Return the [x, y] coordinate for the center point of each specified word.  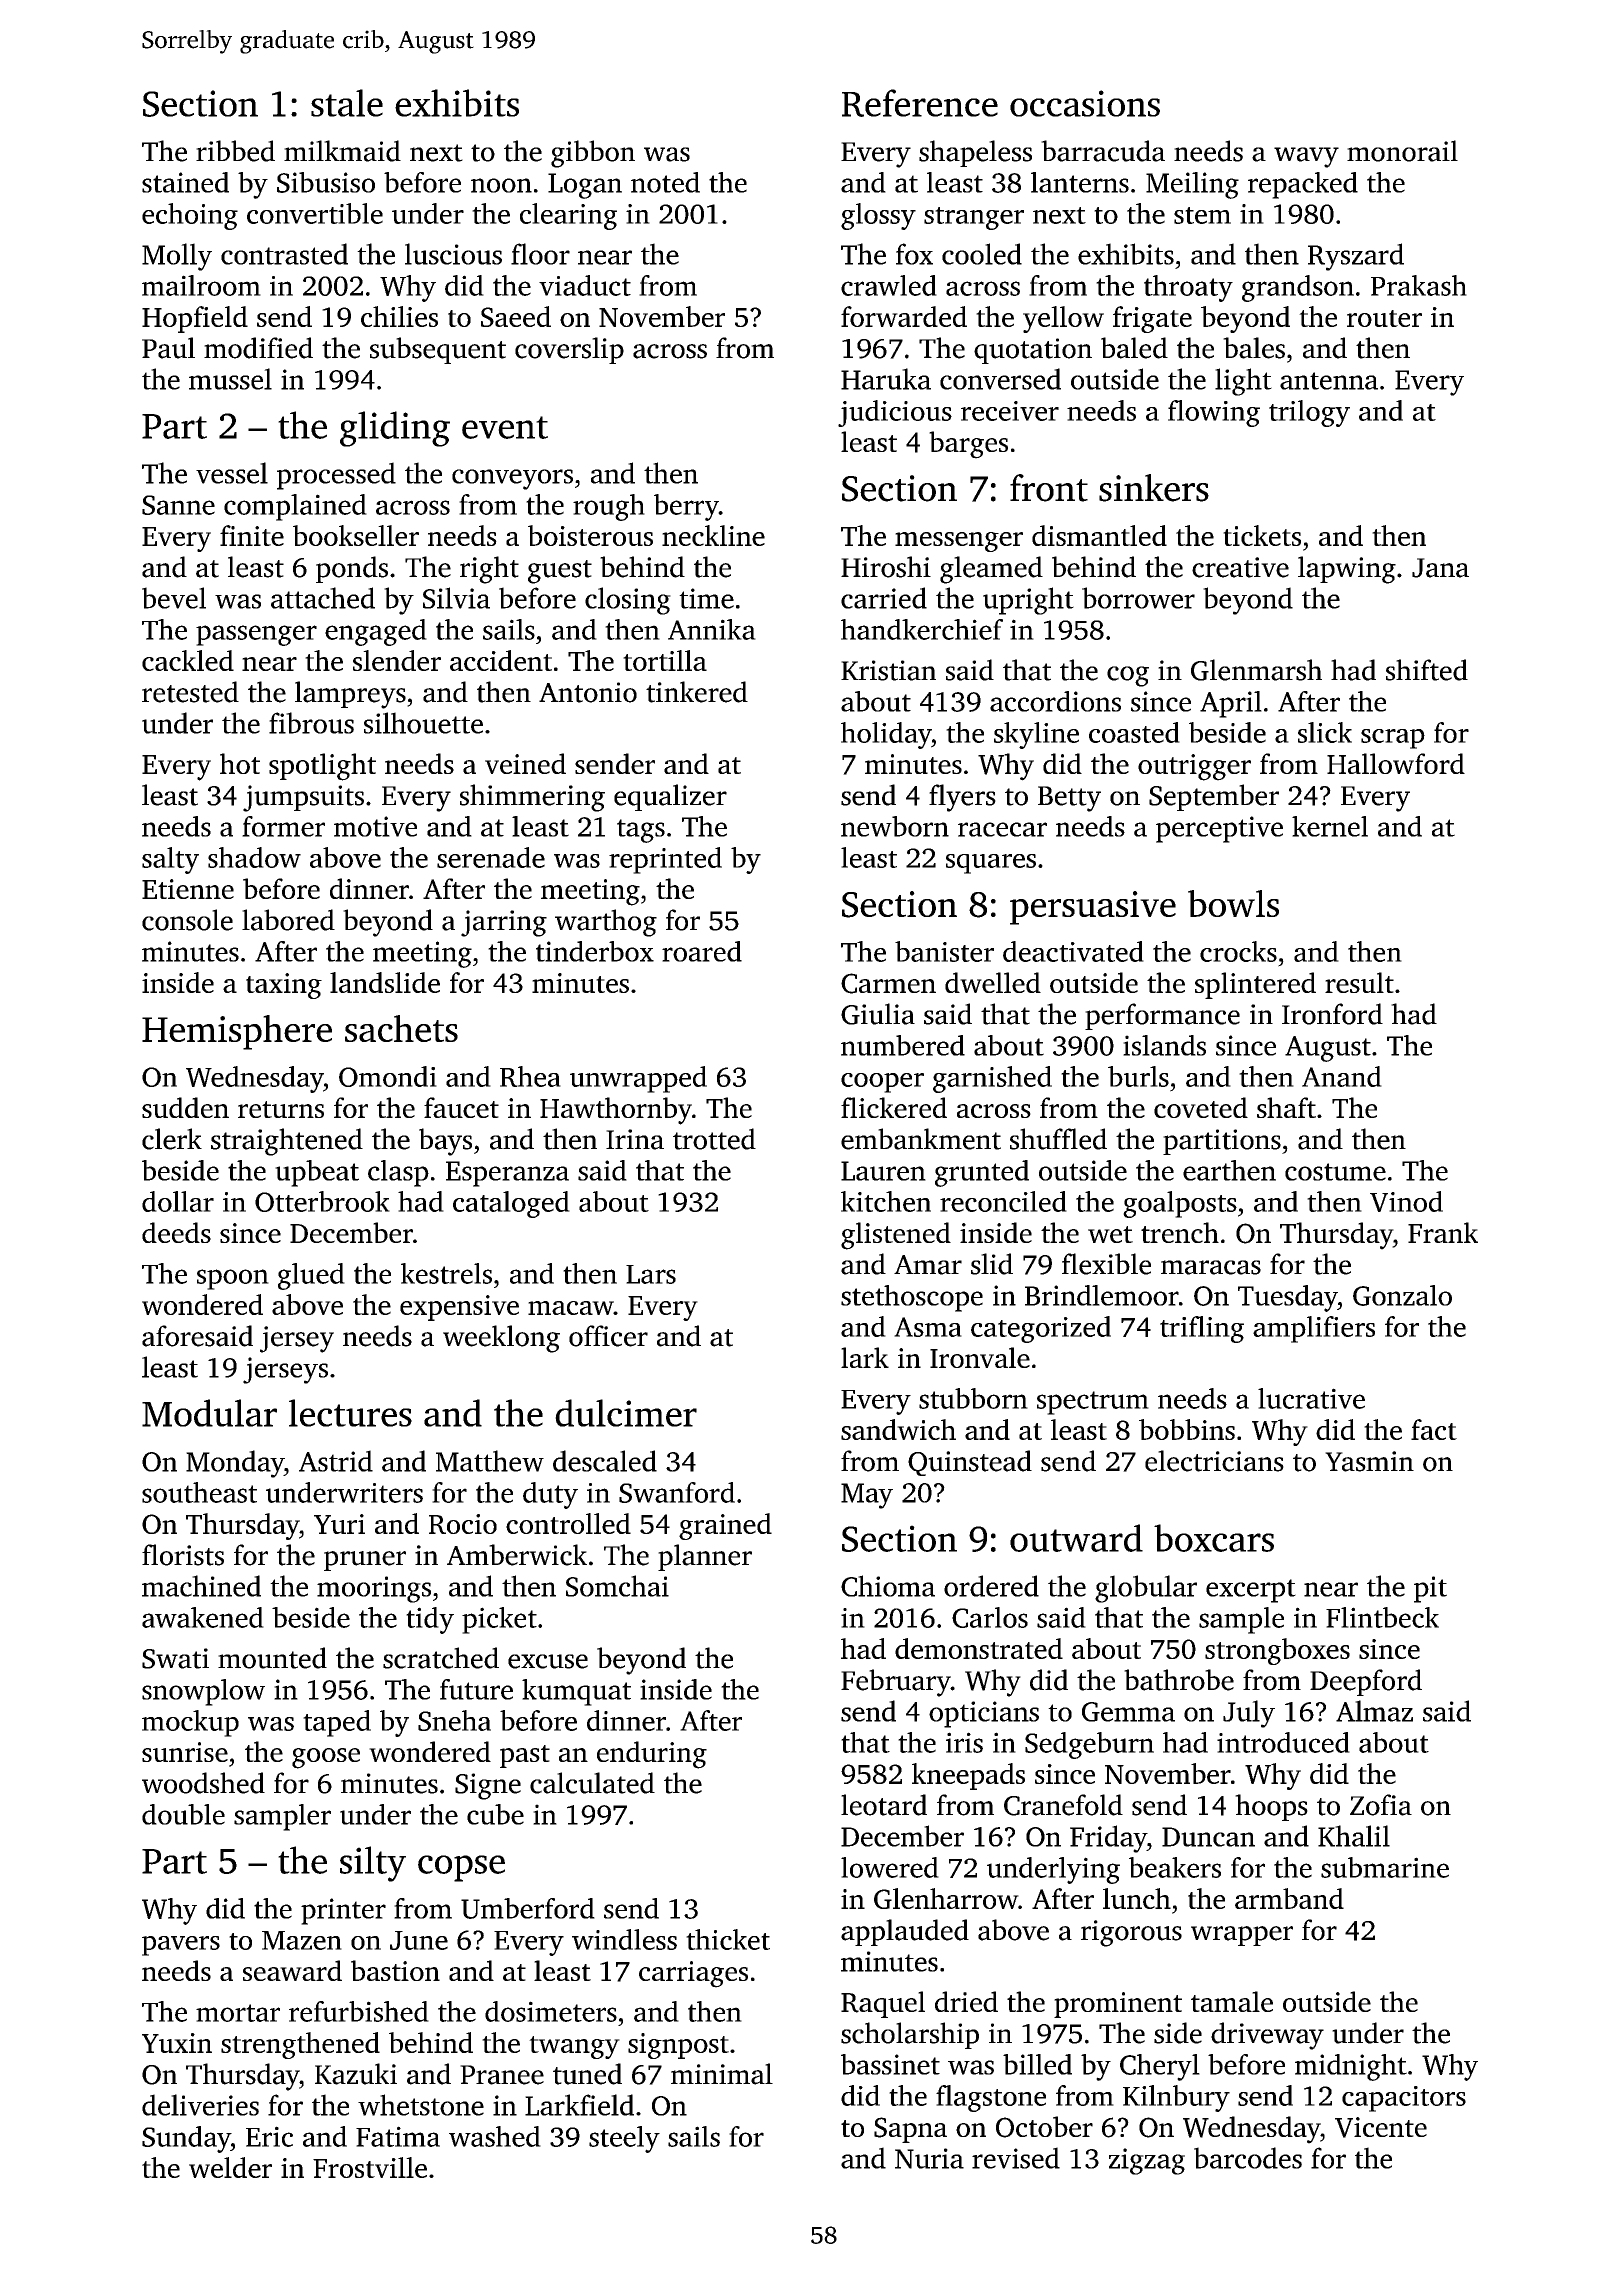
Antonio [588, 692]
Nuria [929, 2158]
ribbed [235, 151]
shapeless [975, 153]
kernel [1330, 826]
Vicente [1381, 2127]
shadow [254, 857]
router [1384, 318]
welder [230, 2167]
